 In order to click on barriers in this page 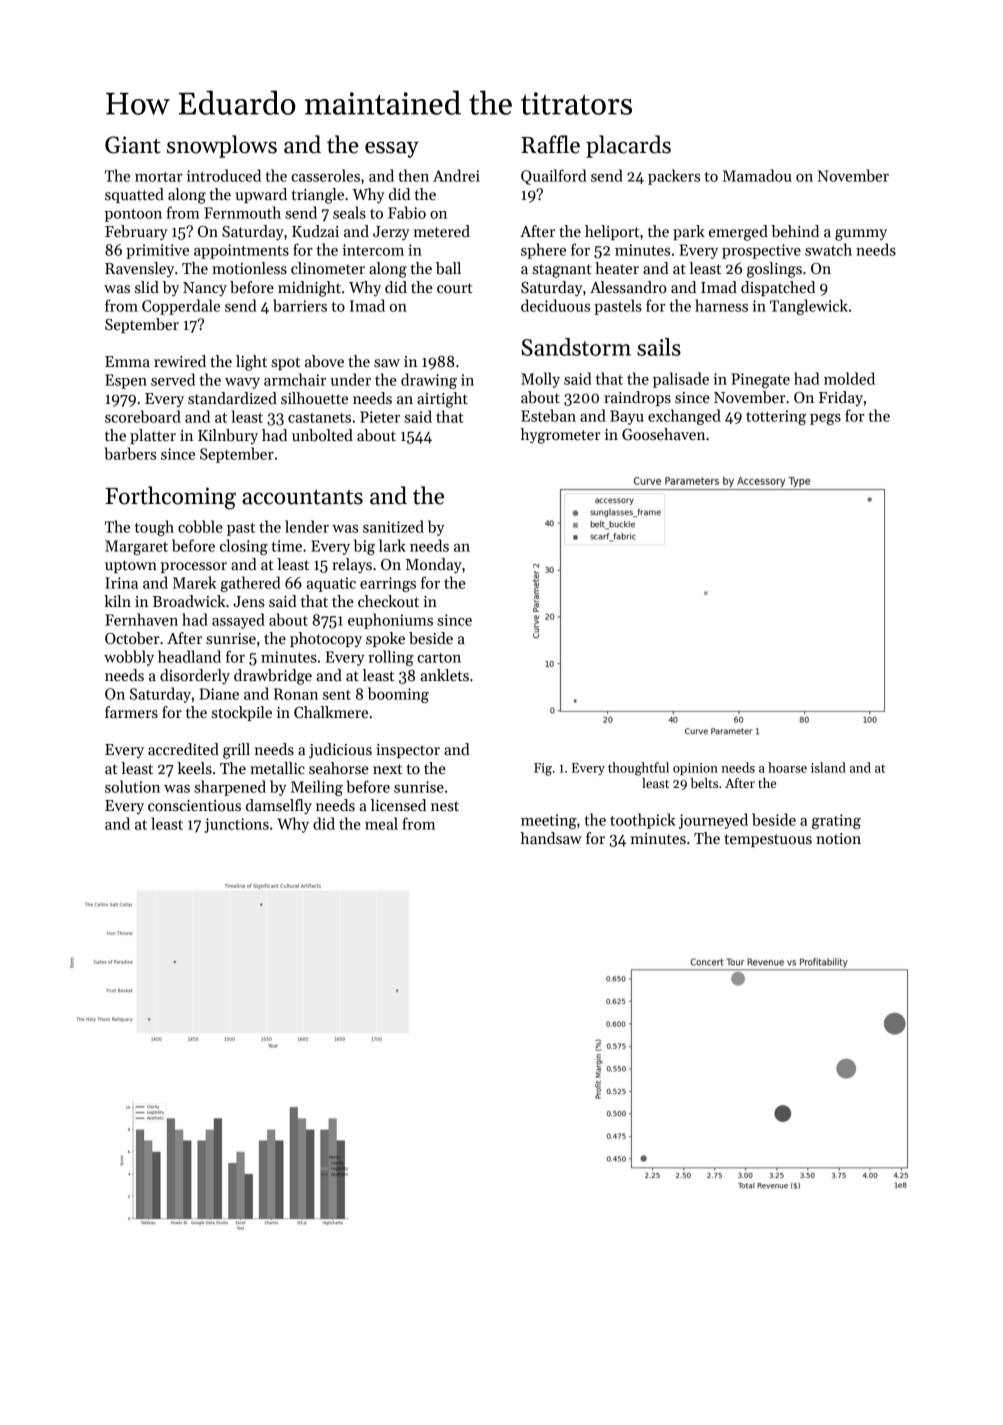, I will do `click(300, 305)`.
